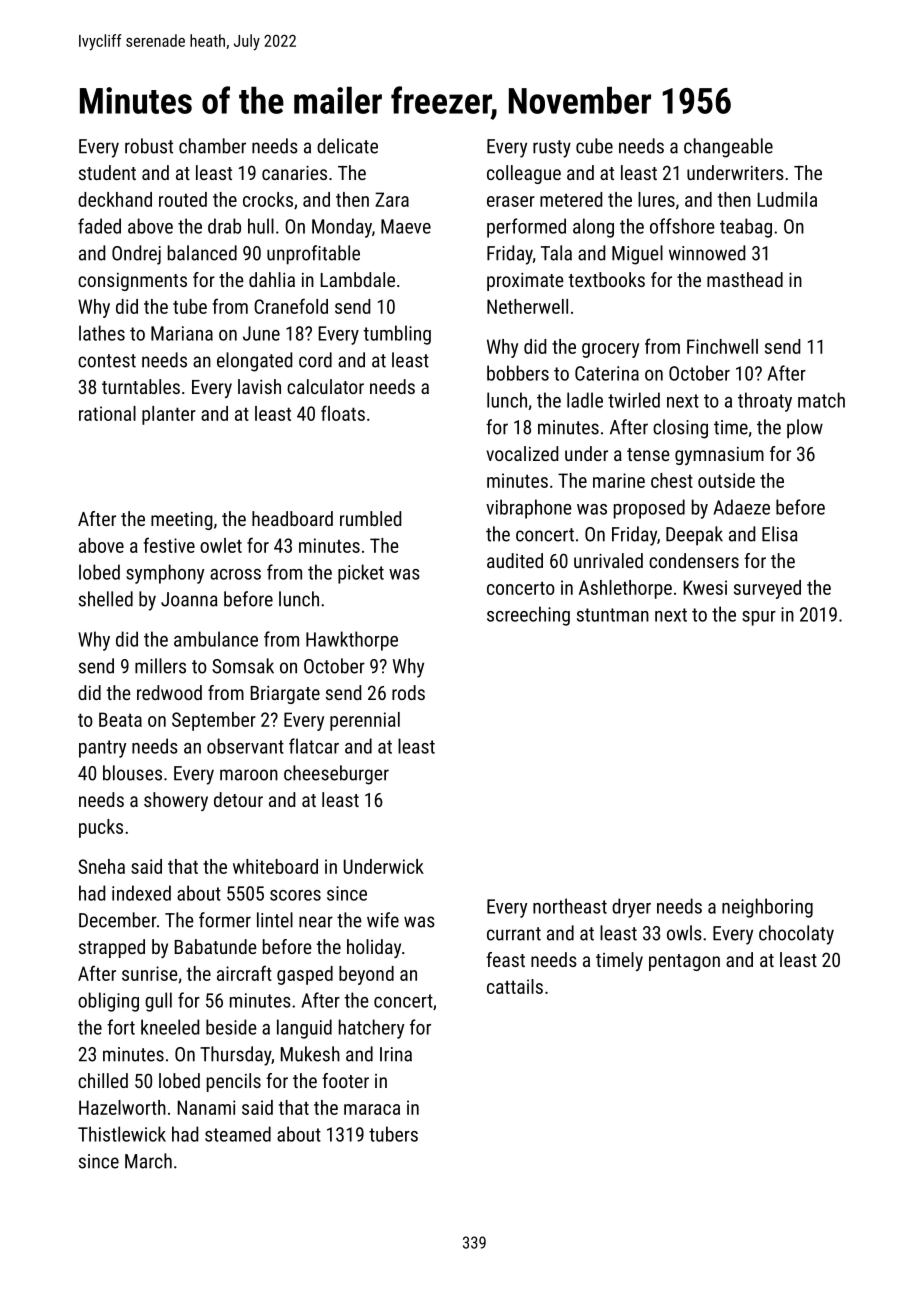  What do you see at coordinates (182, 521) in the page?
I see `meeting` at bounding box center [182, 521].
